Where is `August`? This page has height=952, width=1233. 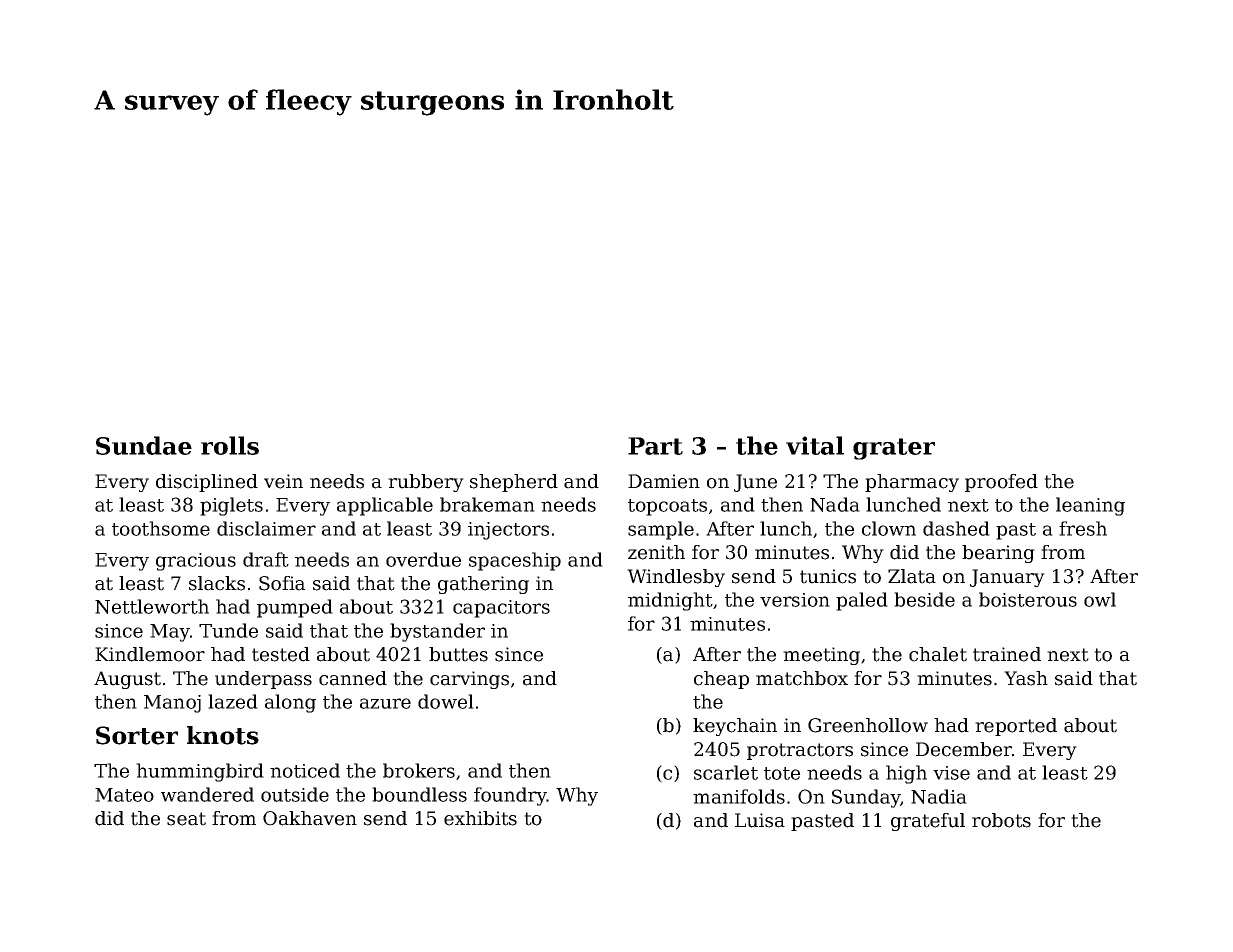 August is located at coordinates (127, 680).
